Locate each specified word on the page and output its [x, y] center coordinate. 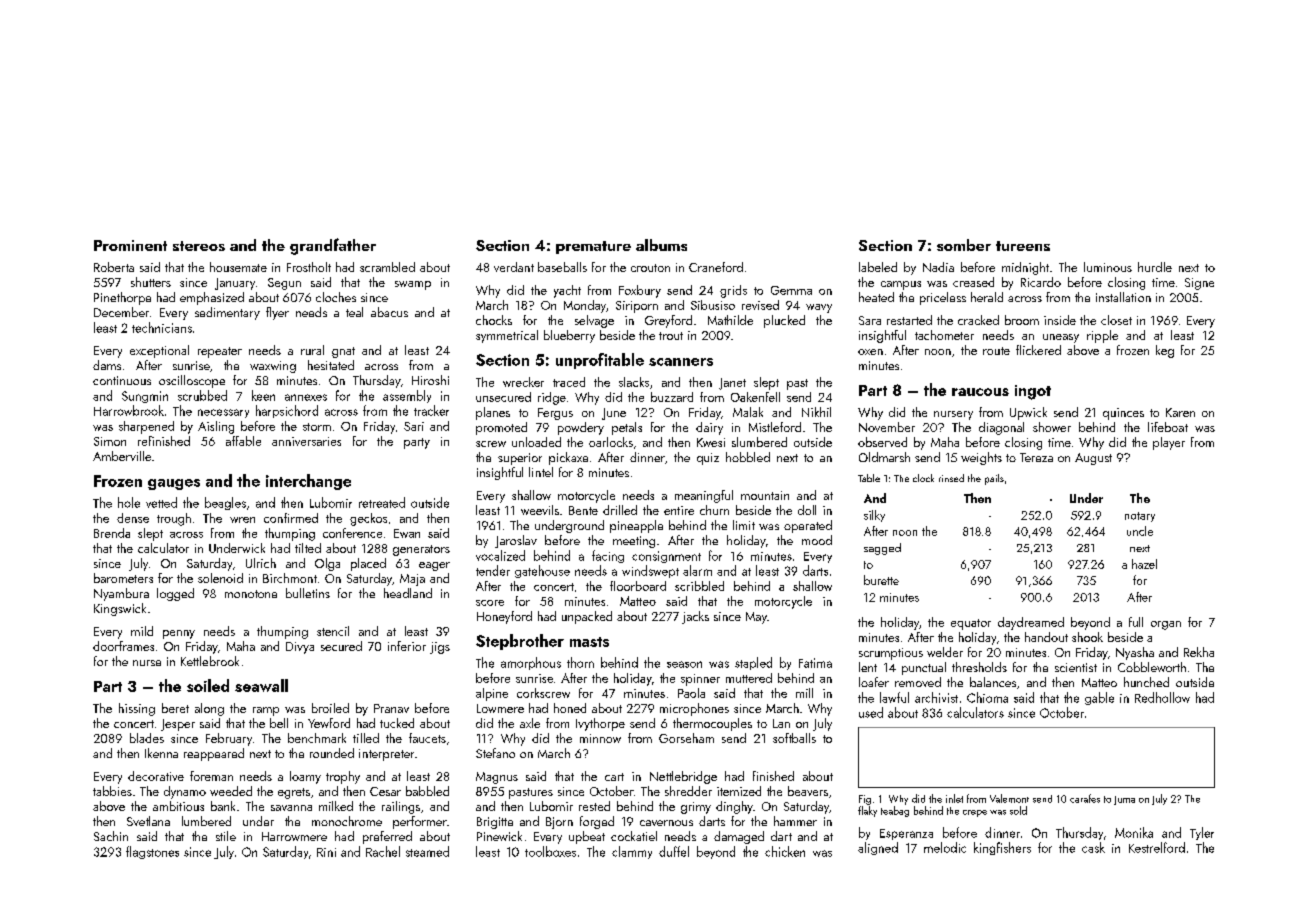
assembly [407, 396]
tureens [1023, 246]
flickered [1038, 350]
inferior [407, 646]
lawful [894, 697]
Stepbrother [520, 642]
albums [661, 245]
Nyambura [121, 594]
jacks [695, 617]
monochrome [347, 821]
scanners [681, 362]
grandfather [333, 246]
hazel [1144, 564]
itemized [739, 791]
